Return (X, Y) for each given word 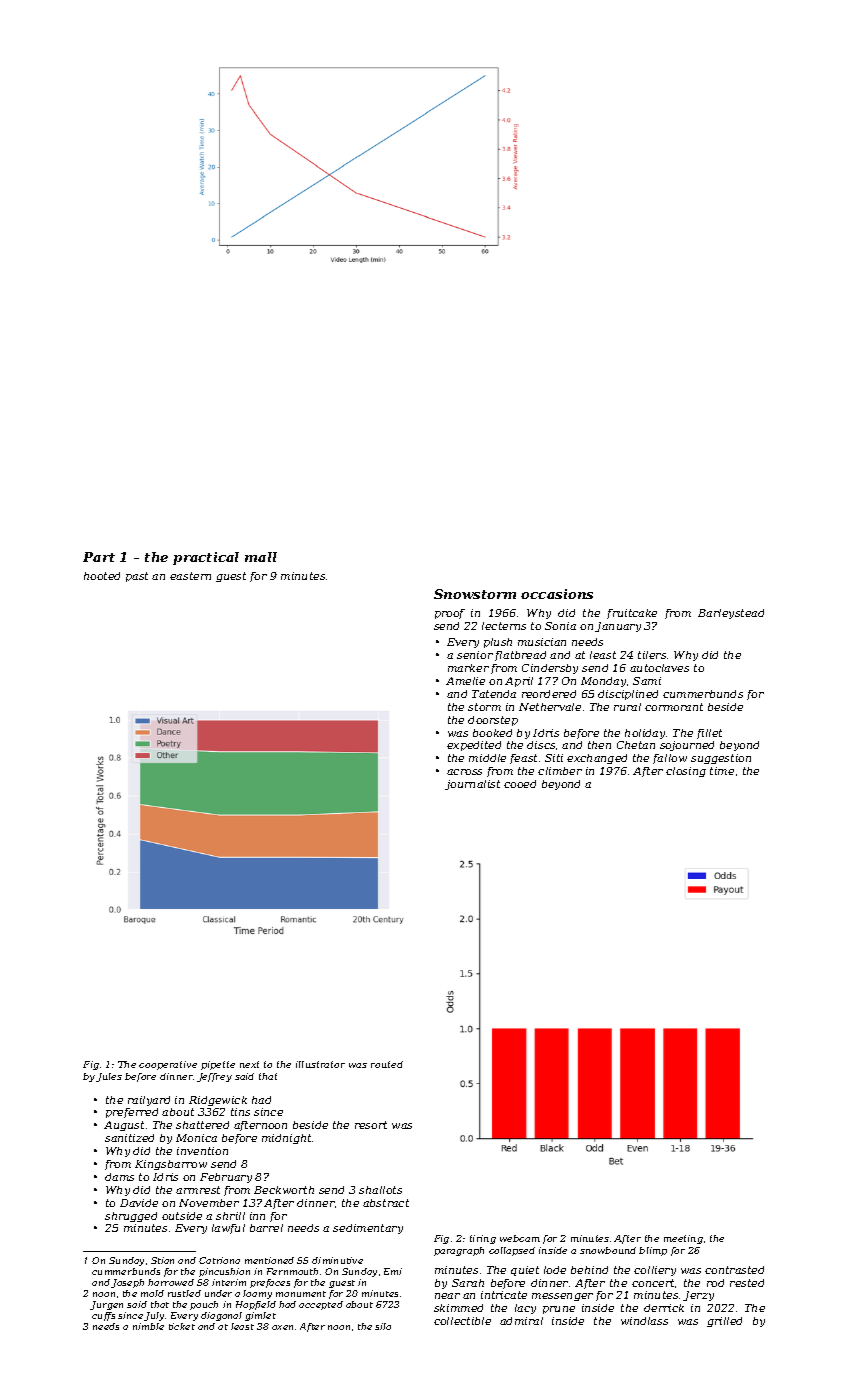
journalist (472, 785)
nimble (148, 1326)
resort (371, 1125)
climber (560, 771)
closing (686, 772)
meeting (683, 1239)
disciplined (628, 695)
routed (387, 1064)
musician (542, 642)
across (464, 772)
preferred (132, 1113)
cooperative (168, 1065)
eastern (190, 576)
